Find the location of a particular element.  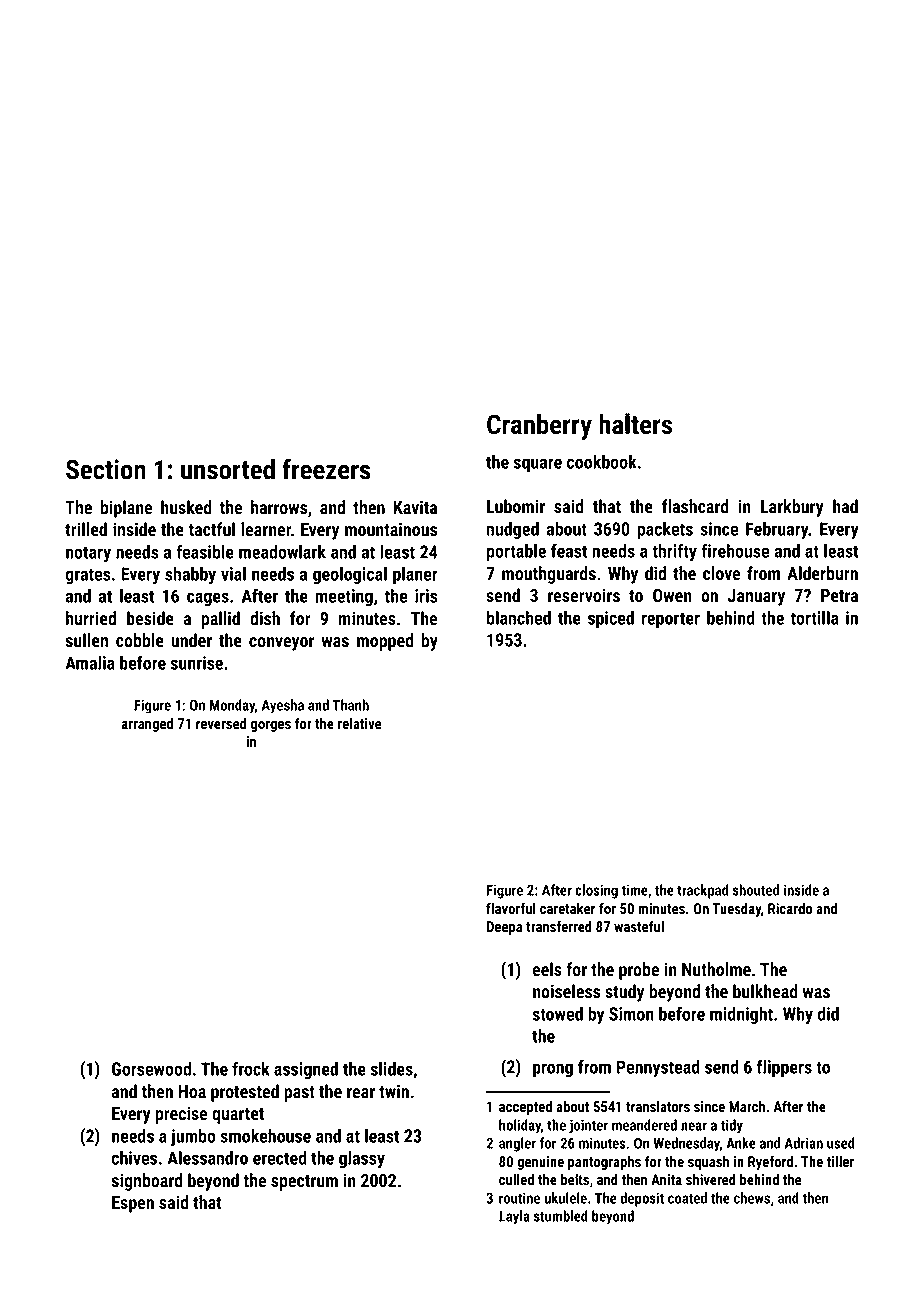

tortilla is located at coordinates (815, 618).
